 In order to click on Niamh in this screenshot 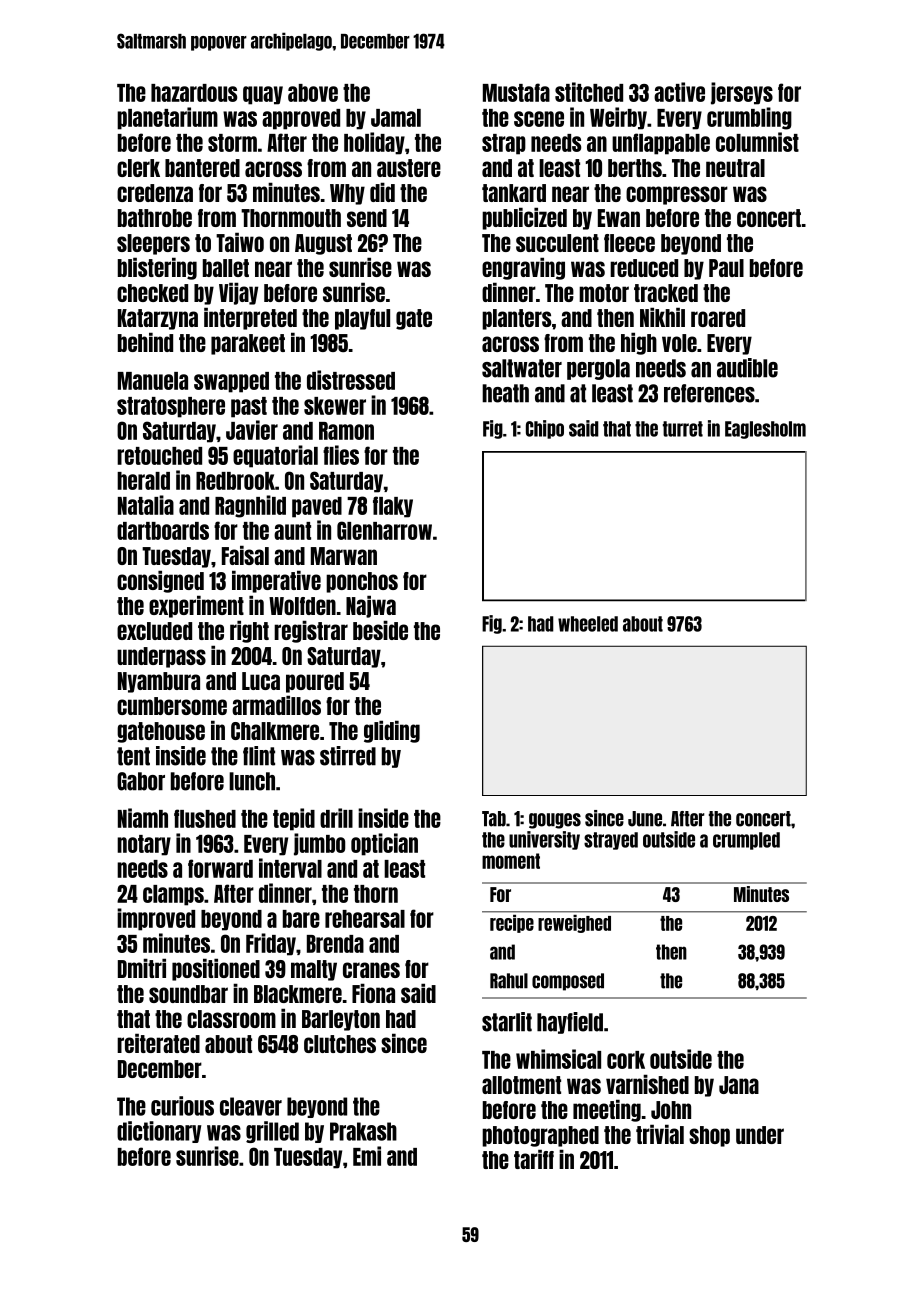, I will do `click(143, 818)`.
